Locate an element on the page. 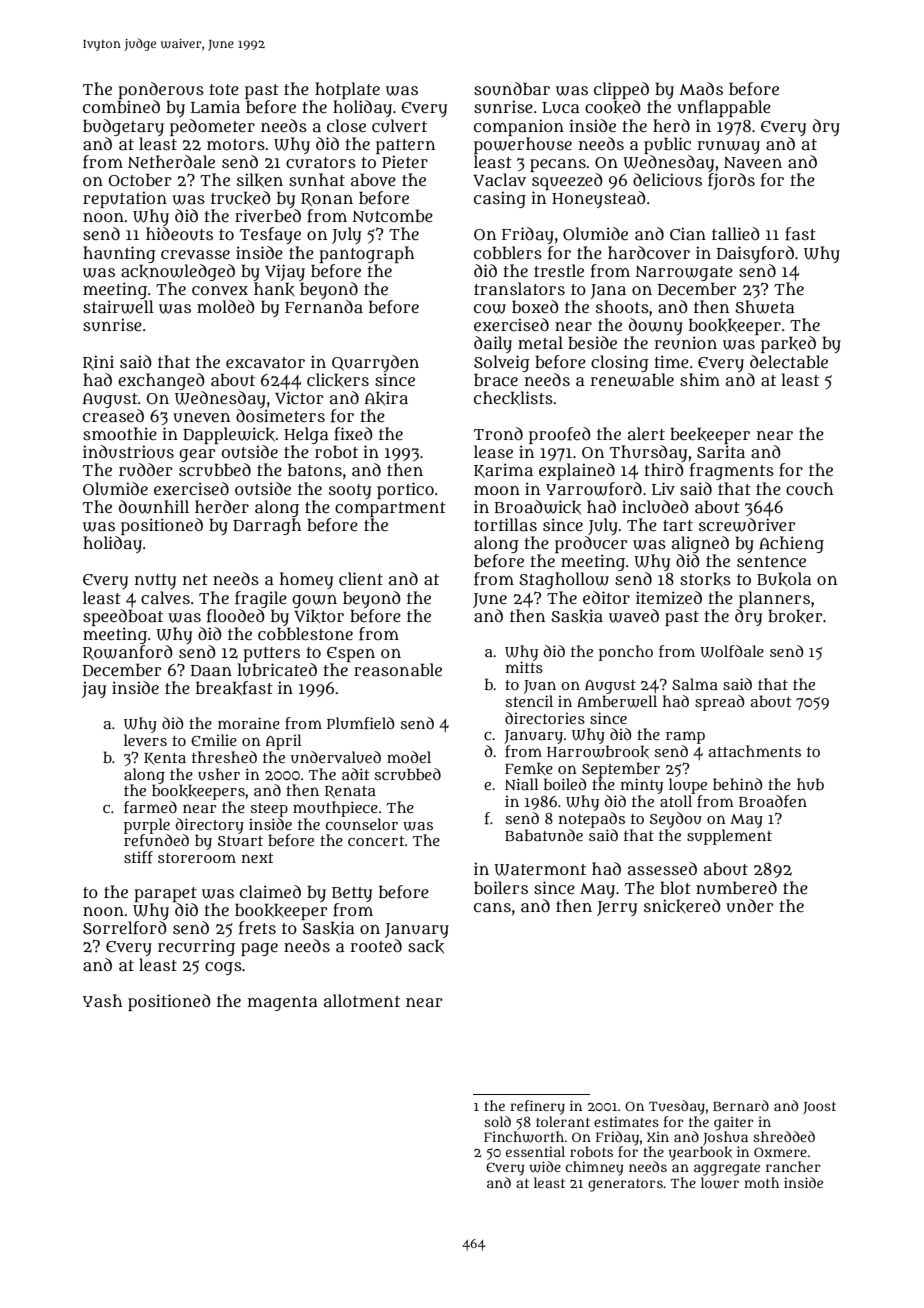 Image resolution: width=924 pixels, height=1308 pixels. couch is located at coordinates (809, 489).
